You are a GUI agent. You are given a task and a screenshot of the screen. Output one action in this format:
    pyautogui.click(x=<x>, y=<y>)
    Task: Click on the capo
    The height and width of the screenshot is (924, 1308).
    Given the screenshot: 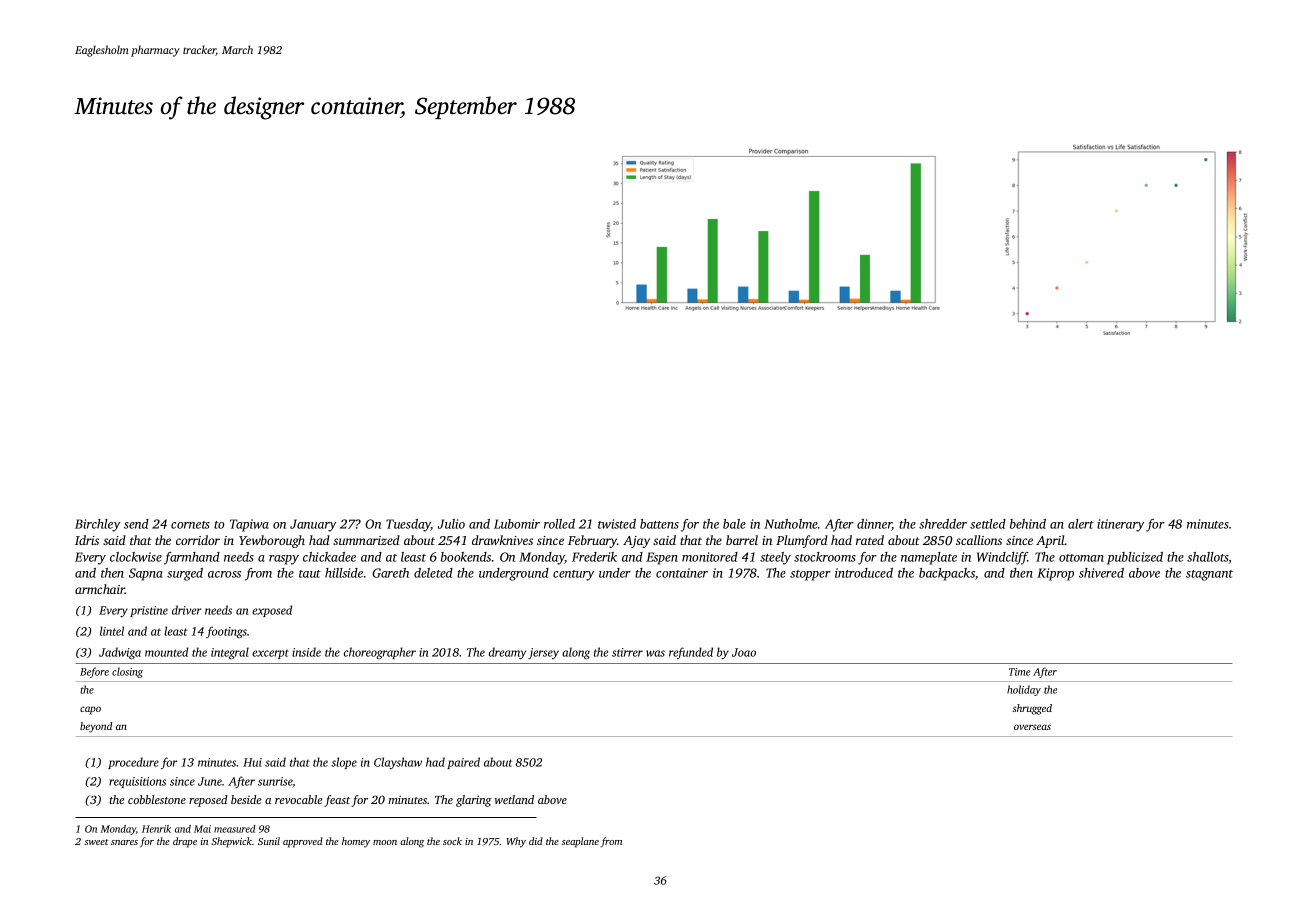 What is the action you would take?
    pyautogui.click(x=90, y=710)
